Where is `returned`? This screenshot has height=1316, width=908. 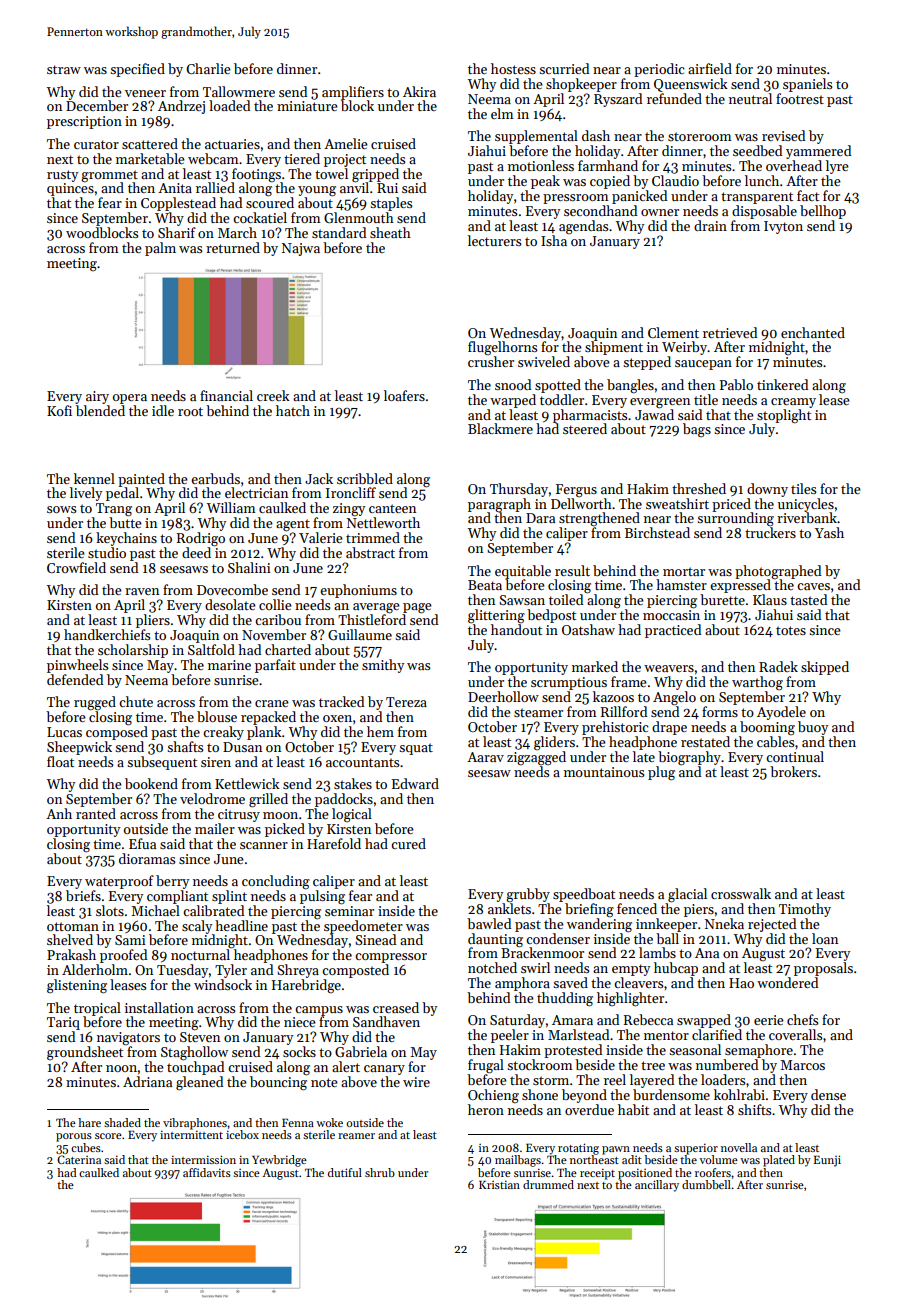 returned is located at coordinates (233, 247).
